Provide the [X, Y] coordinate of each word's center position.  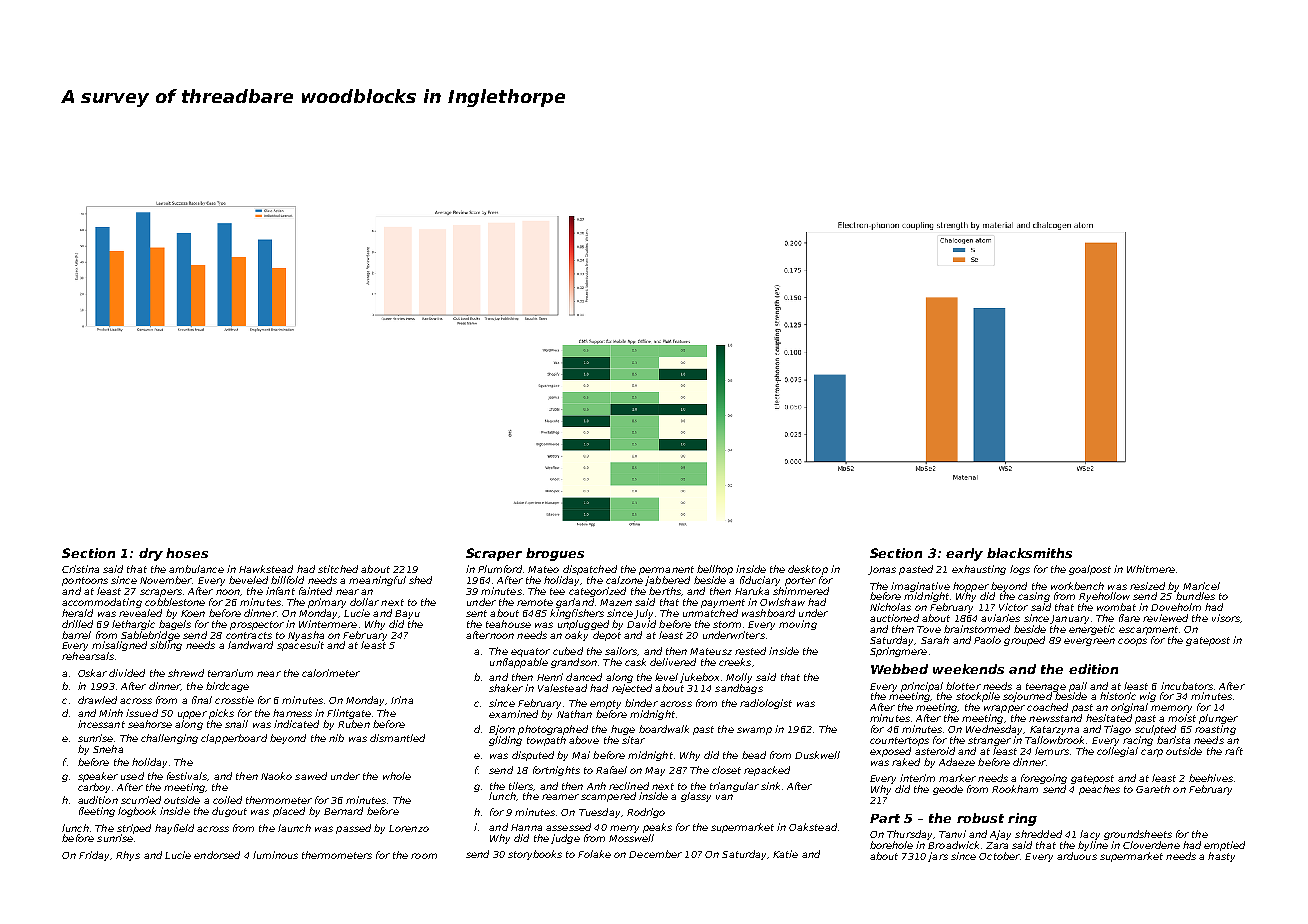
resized [1147, 586]
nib [336, 738]
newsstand [1055, 718]
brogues [555, 554]
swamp [754, 731]
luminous [275, 855]
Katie [785, 854]
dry [151, 554]
